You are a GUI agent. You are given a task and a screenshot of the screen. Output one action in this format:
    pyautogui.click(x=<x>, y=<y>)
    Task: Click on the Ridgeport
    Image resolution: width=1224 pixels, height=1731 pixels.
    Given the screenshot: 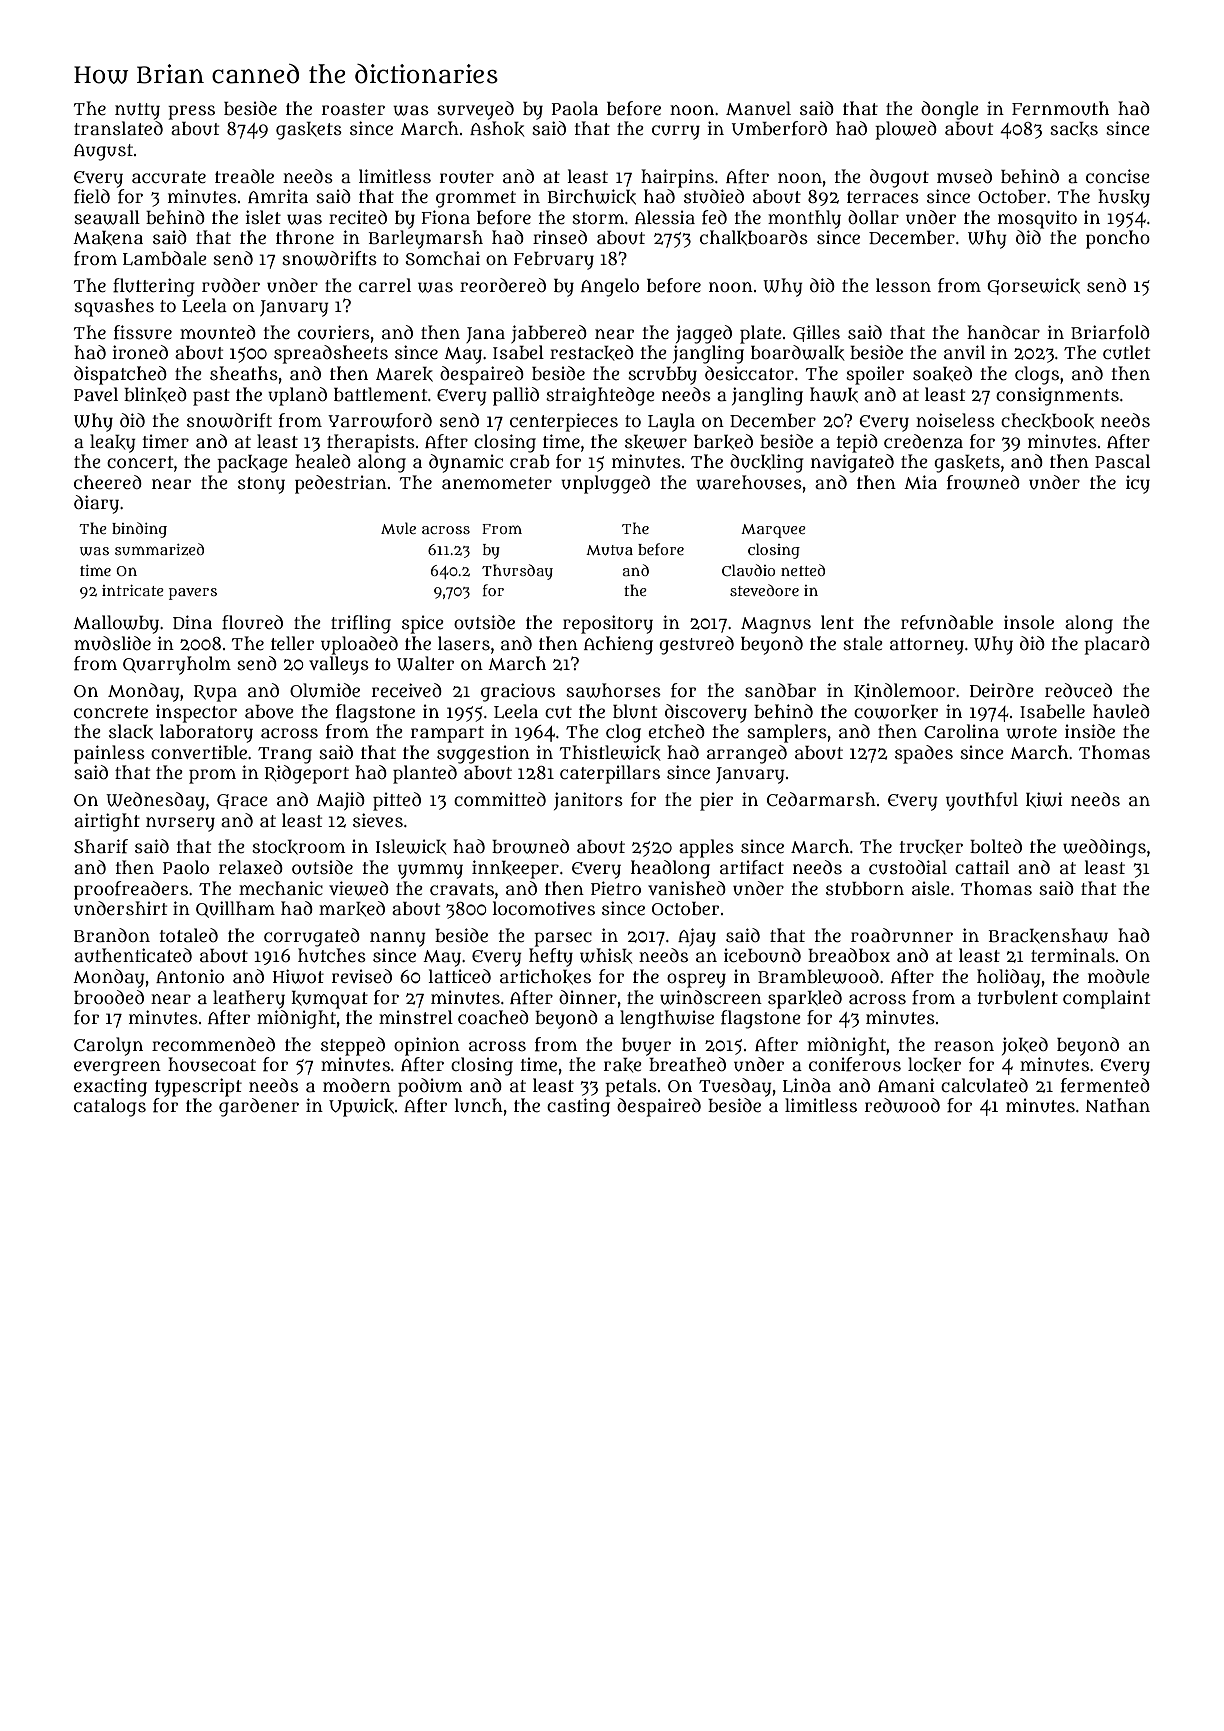 What is the action you would take?
    pyautogui.click(x=306, y=774)
